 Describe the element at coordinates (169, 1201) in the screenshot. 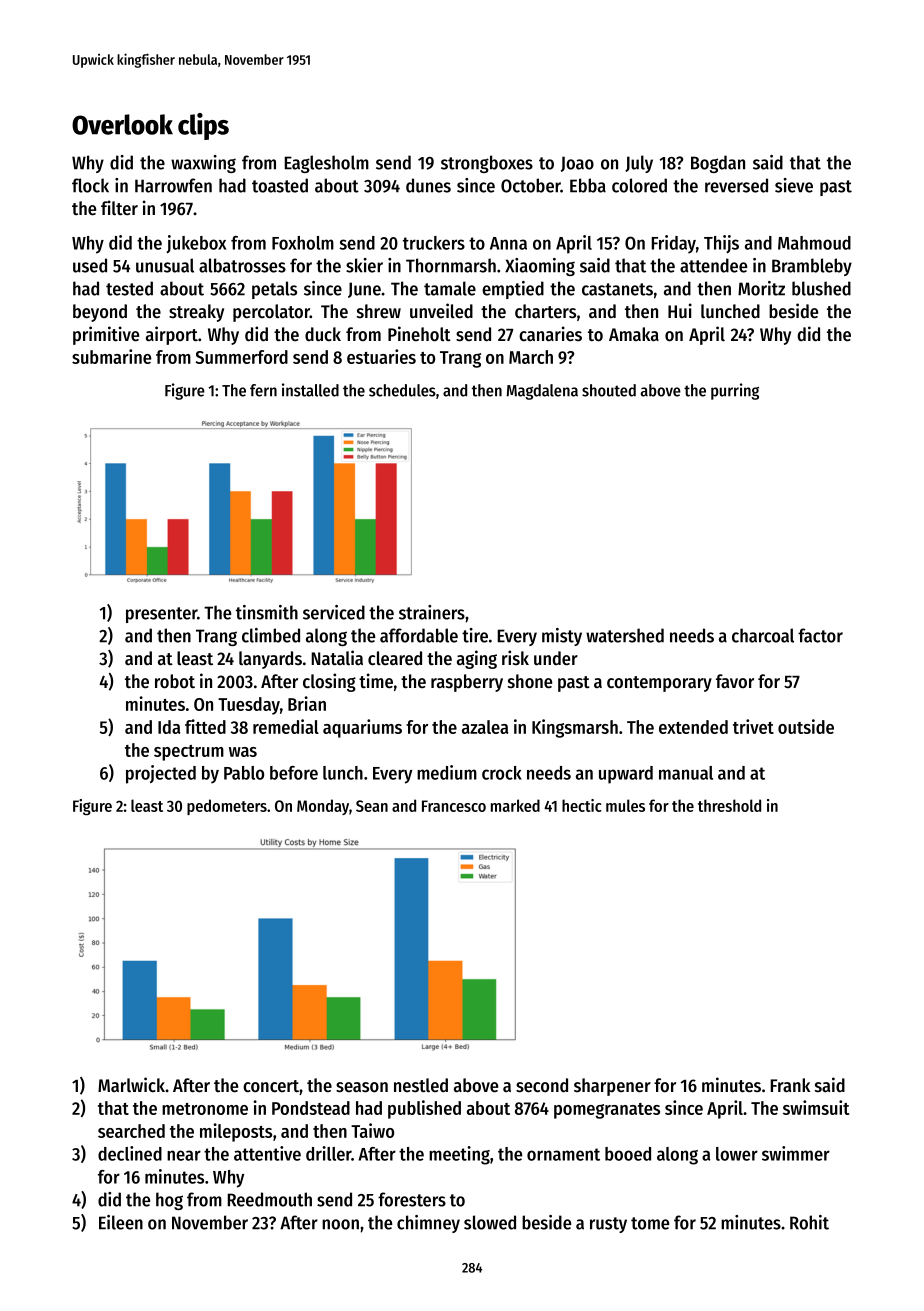

I see `hog` at that location.
